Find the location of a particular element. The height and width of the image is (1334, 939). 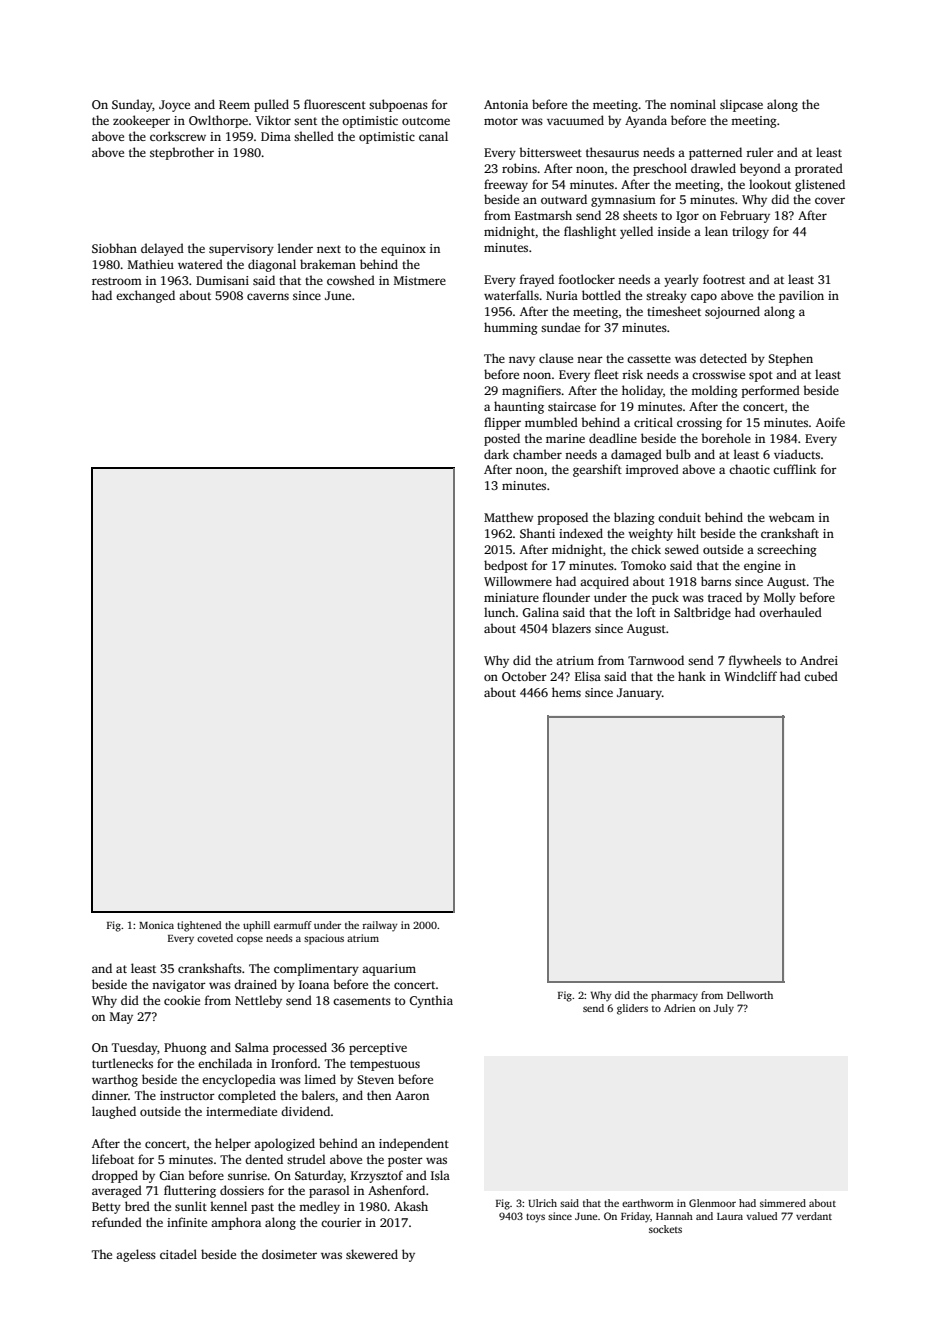

tightened is located at coordinates (199, 926).
